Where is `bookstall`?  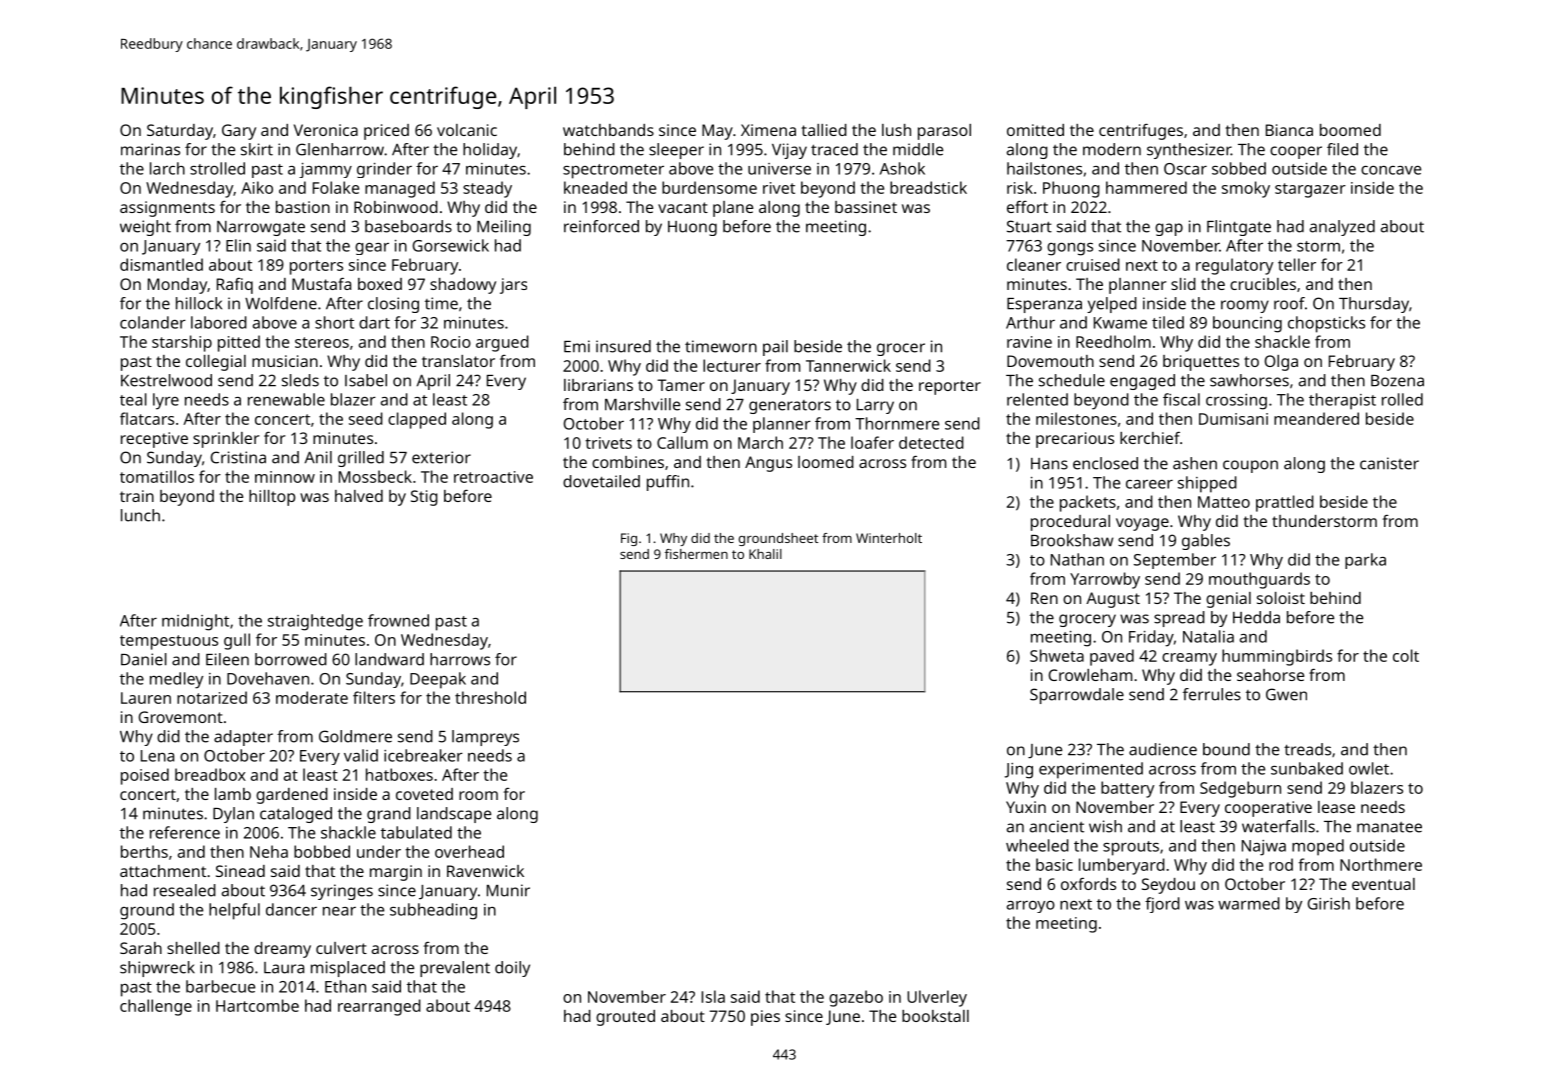 bookstall is located at coordinates (935, 1016).
